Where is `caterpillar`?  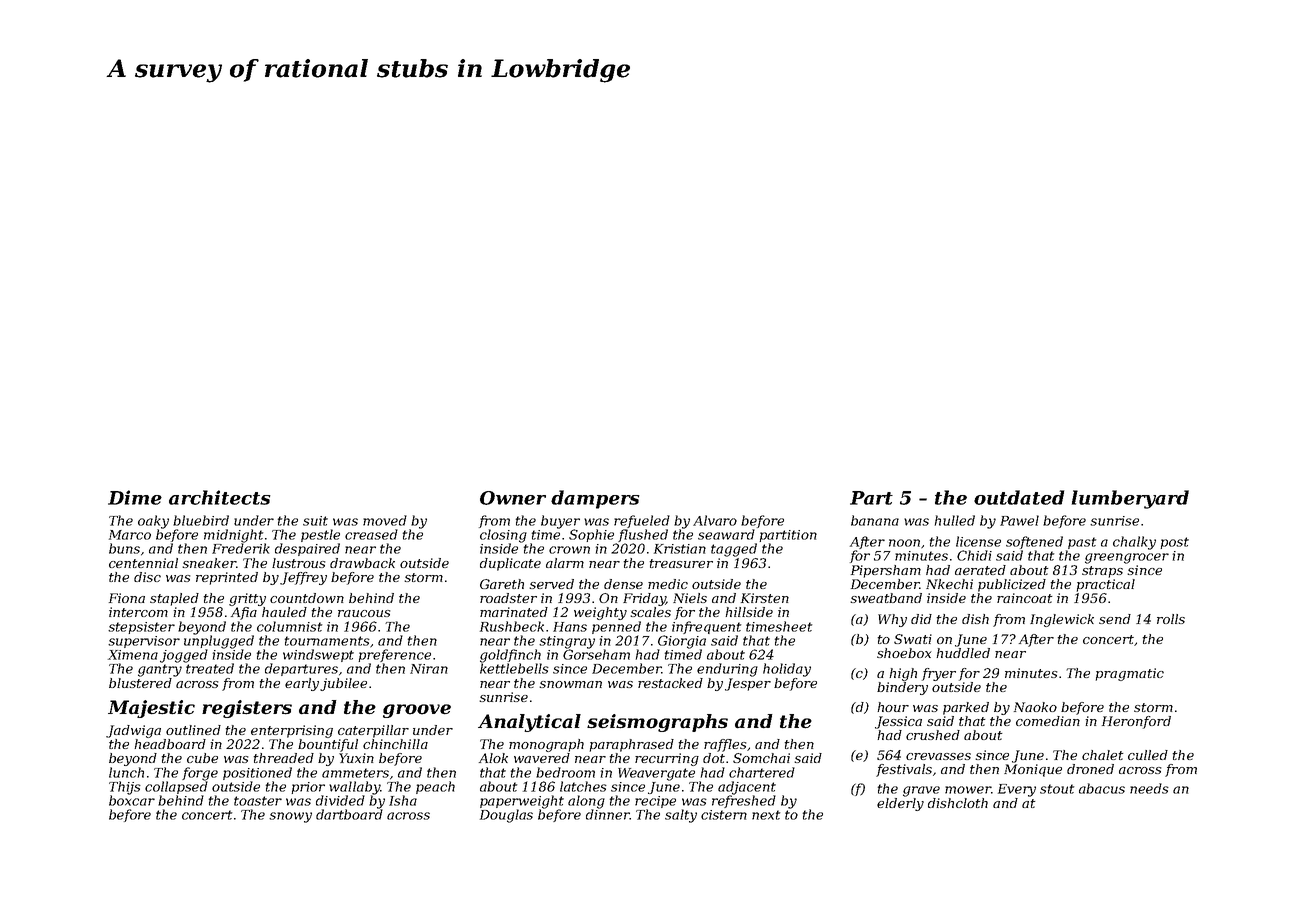 caterpillar is located at coordinates (373, 731).
